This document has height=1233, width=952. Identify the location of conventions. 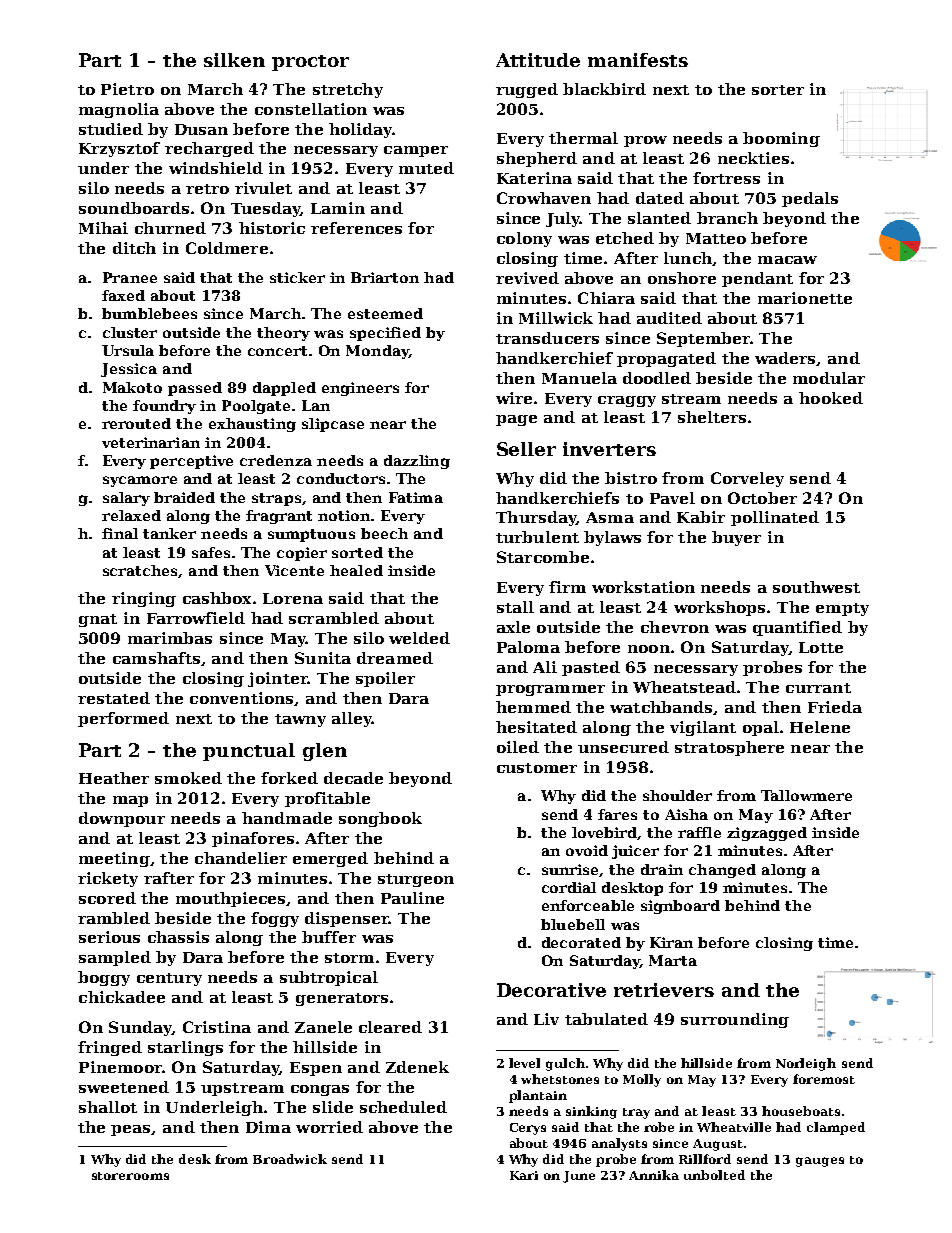
(241, 698).
